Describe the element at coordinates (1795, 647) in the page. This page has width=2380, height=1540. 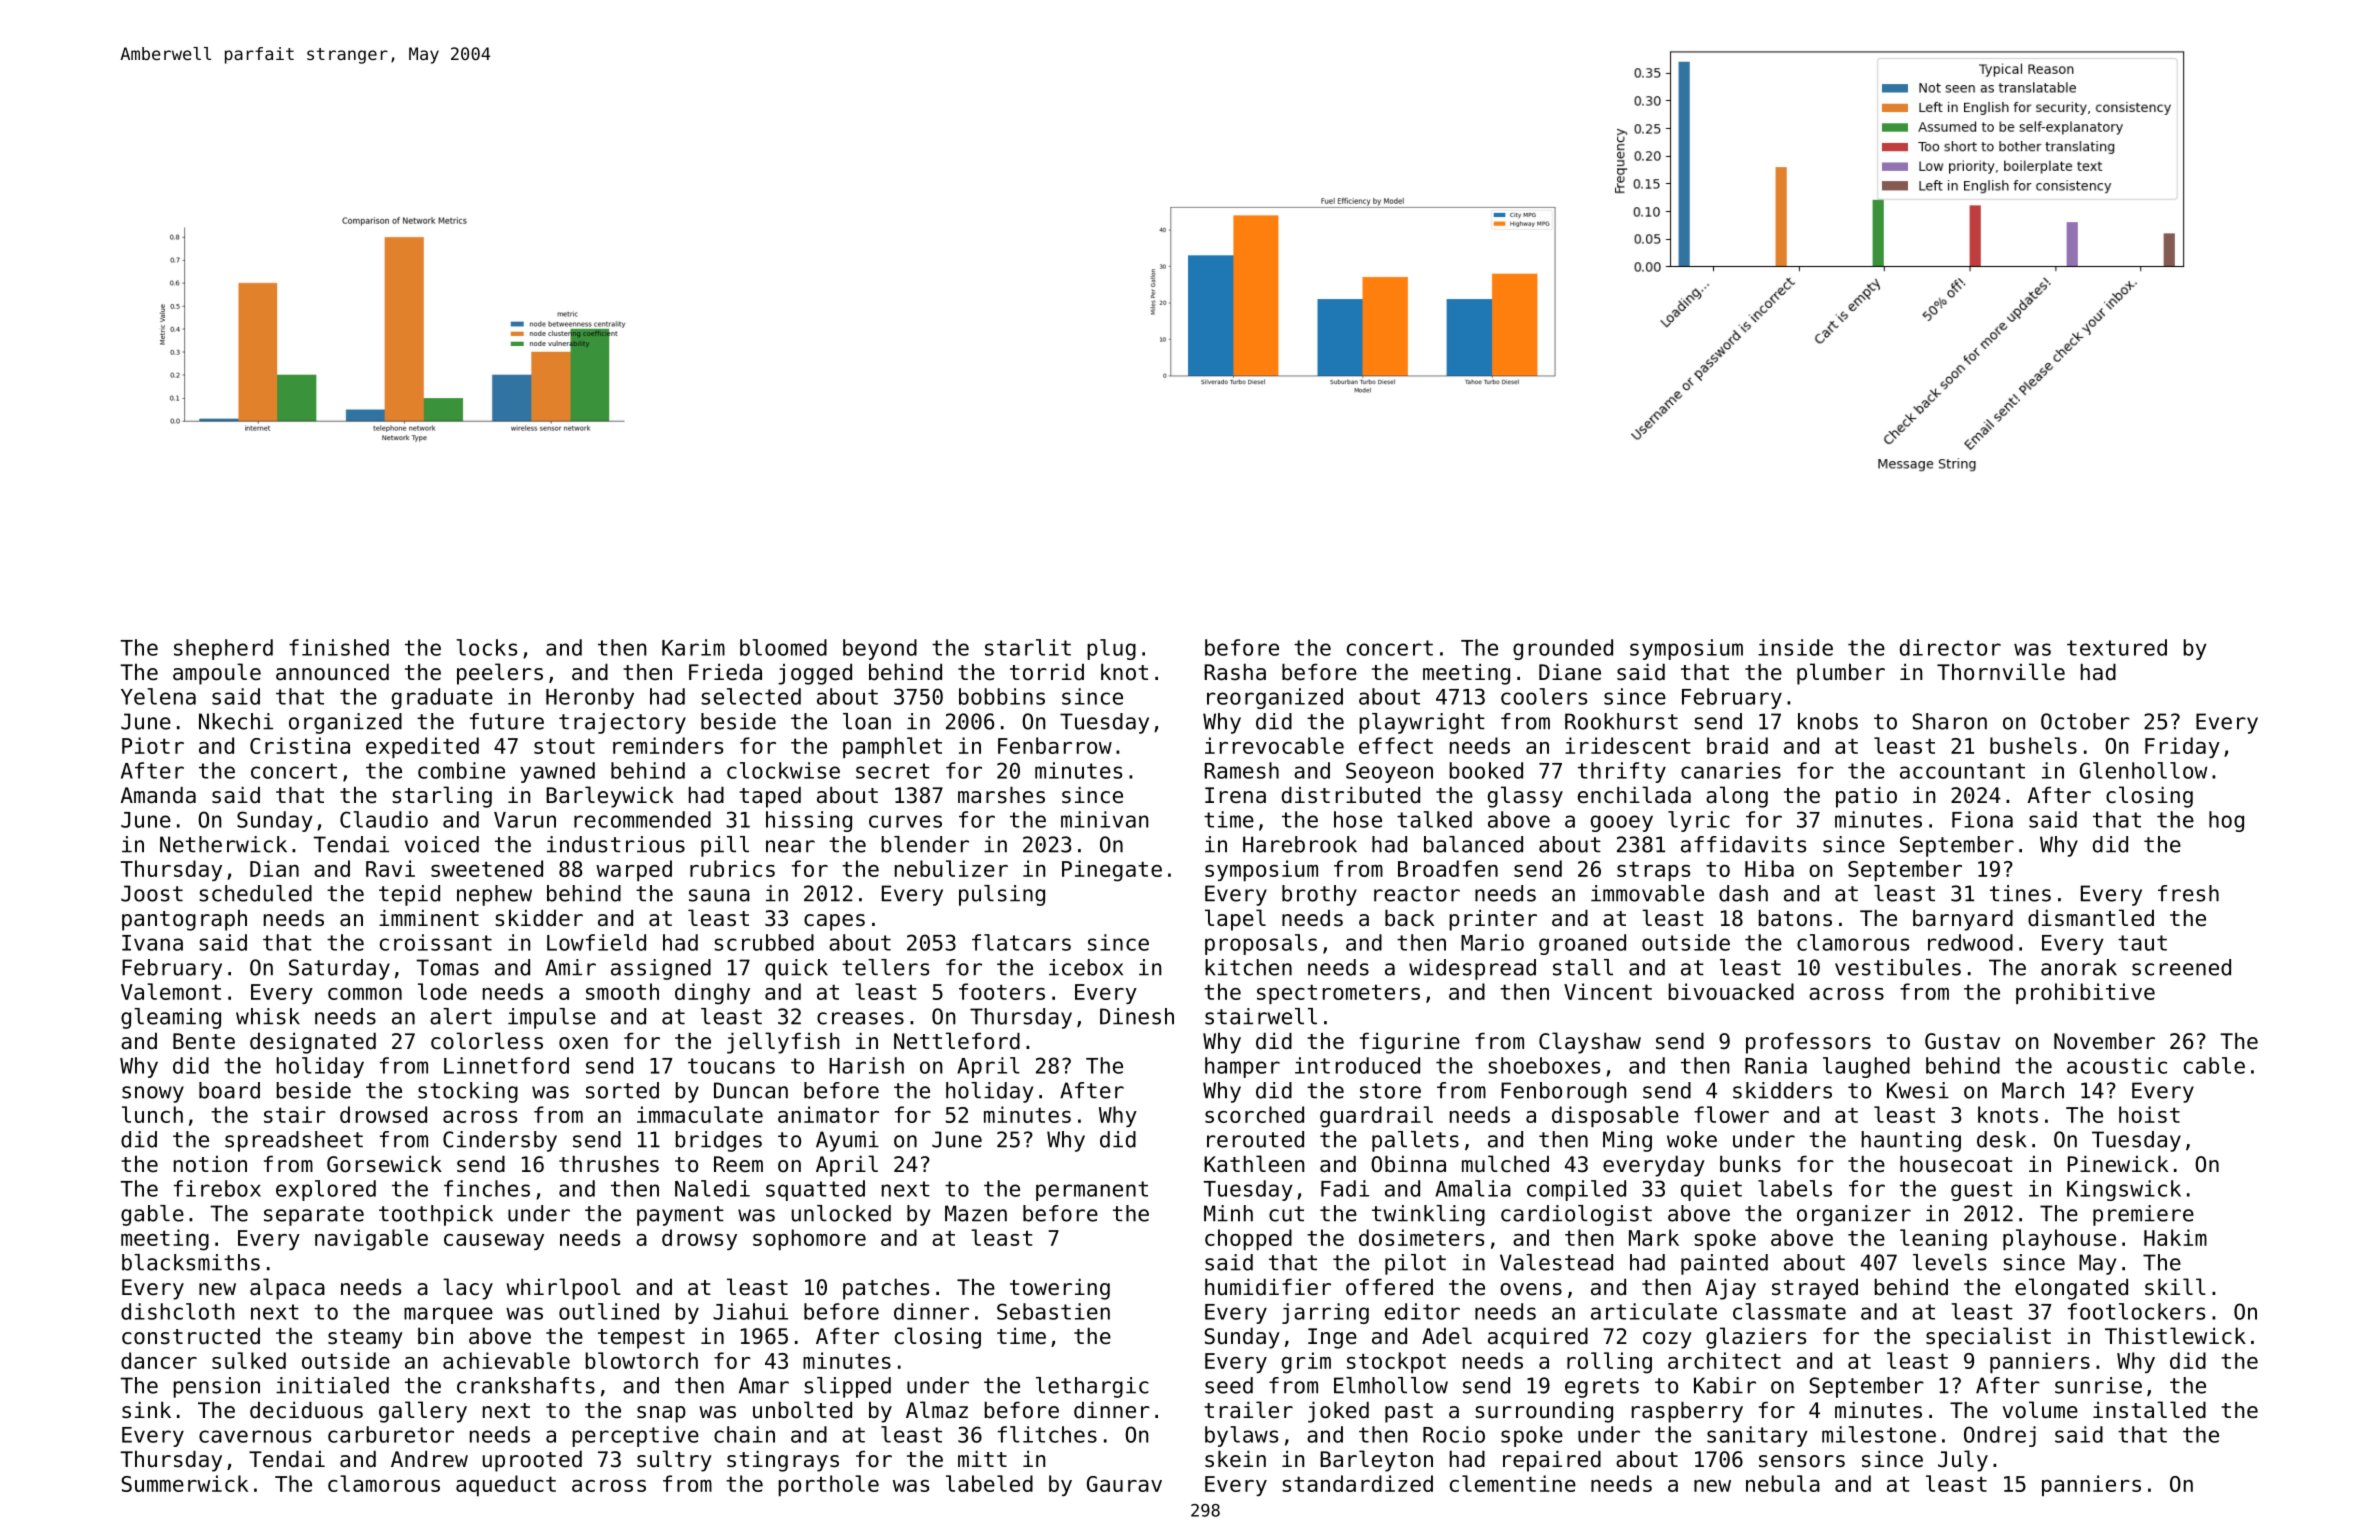
I see `inside` at that location.
